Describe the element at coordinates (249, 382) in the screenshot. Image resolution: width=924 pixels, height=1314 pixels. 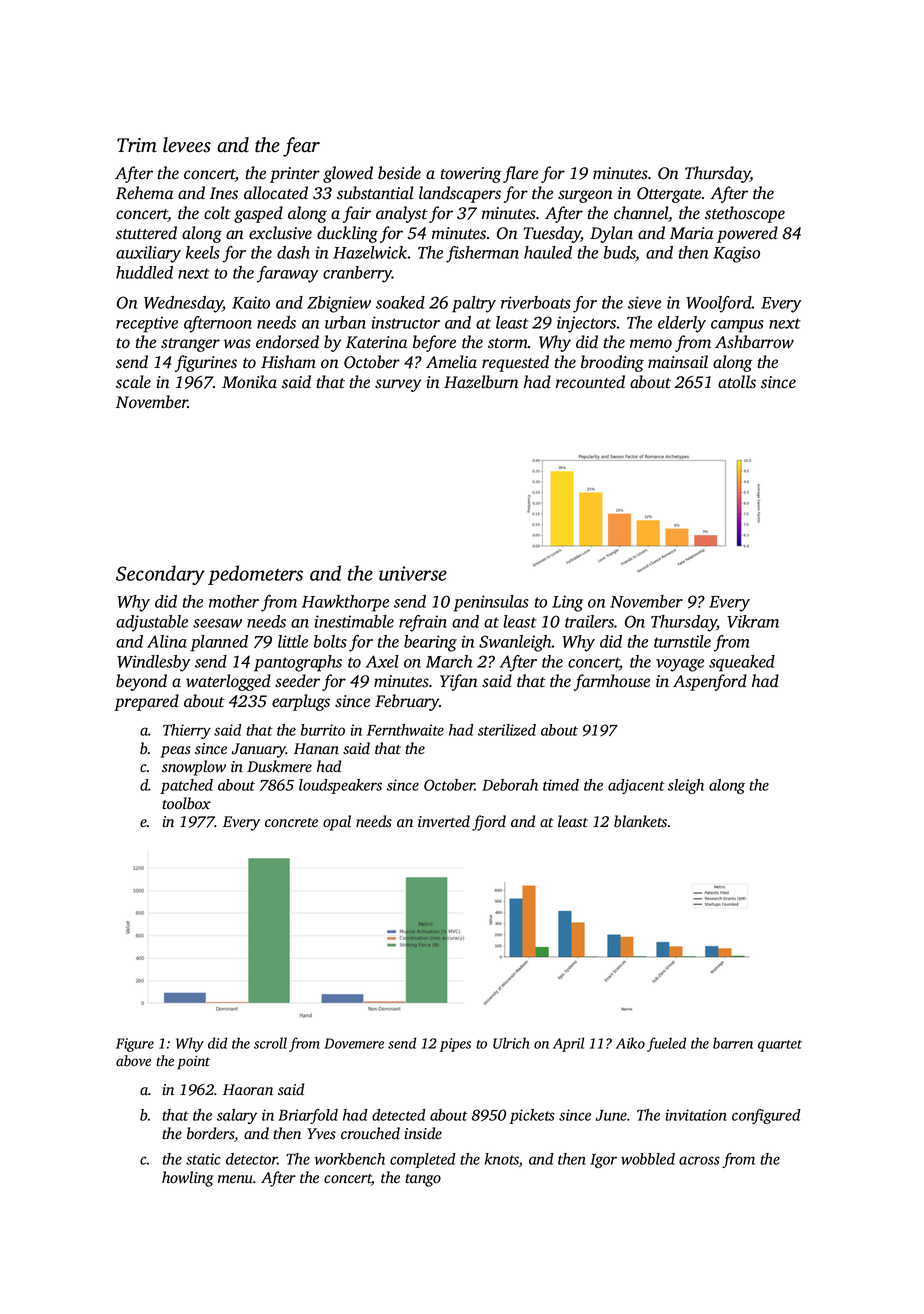
I see `Monika` at that location.
